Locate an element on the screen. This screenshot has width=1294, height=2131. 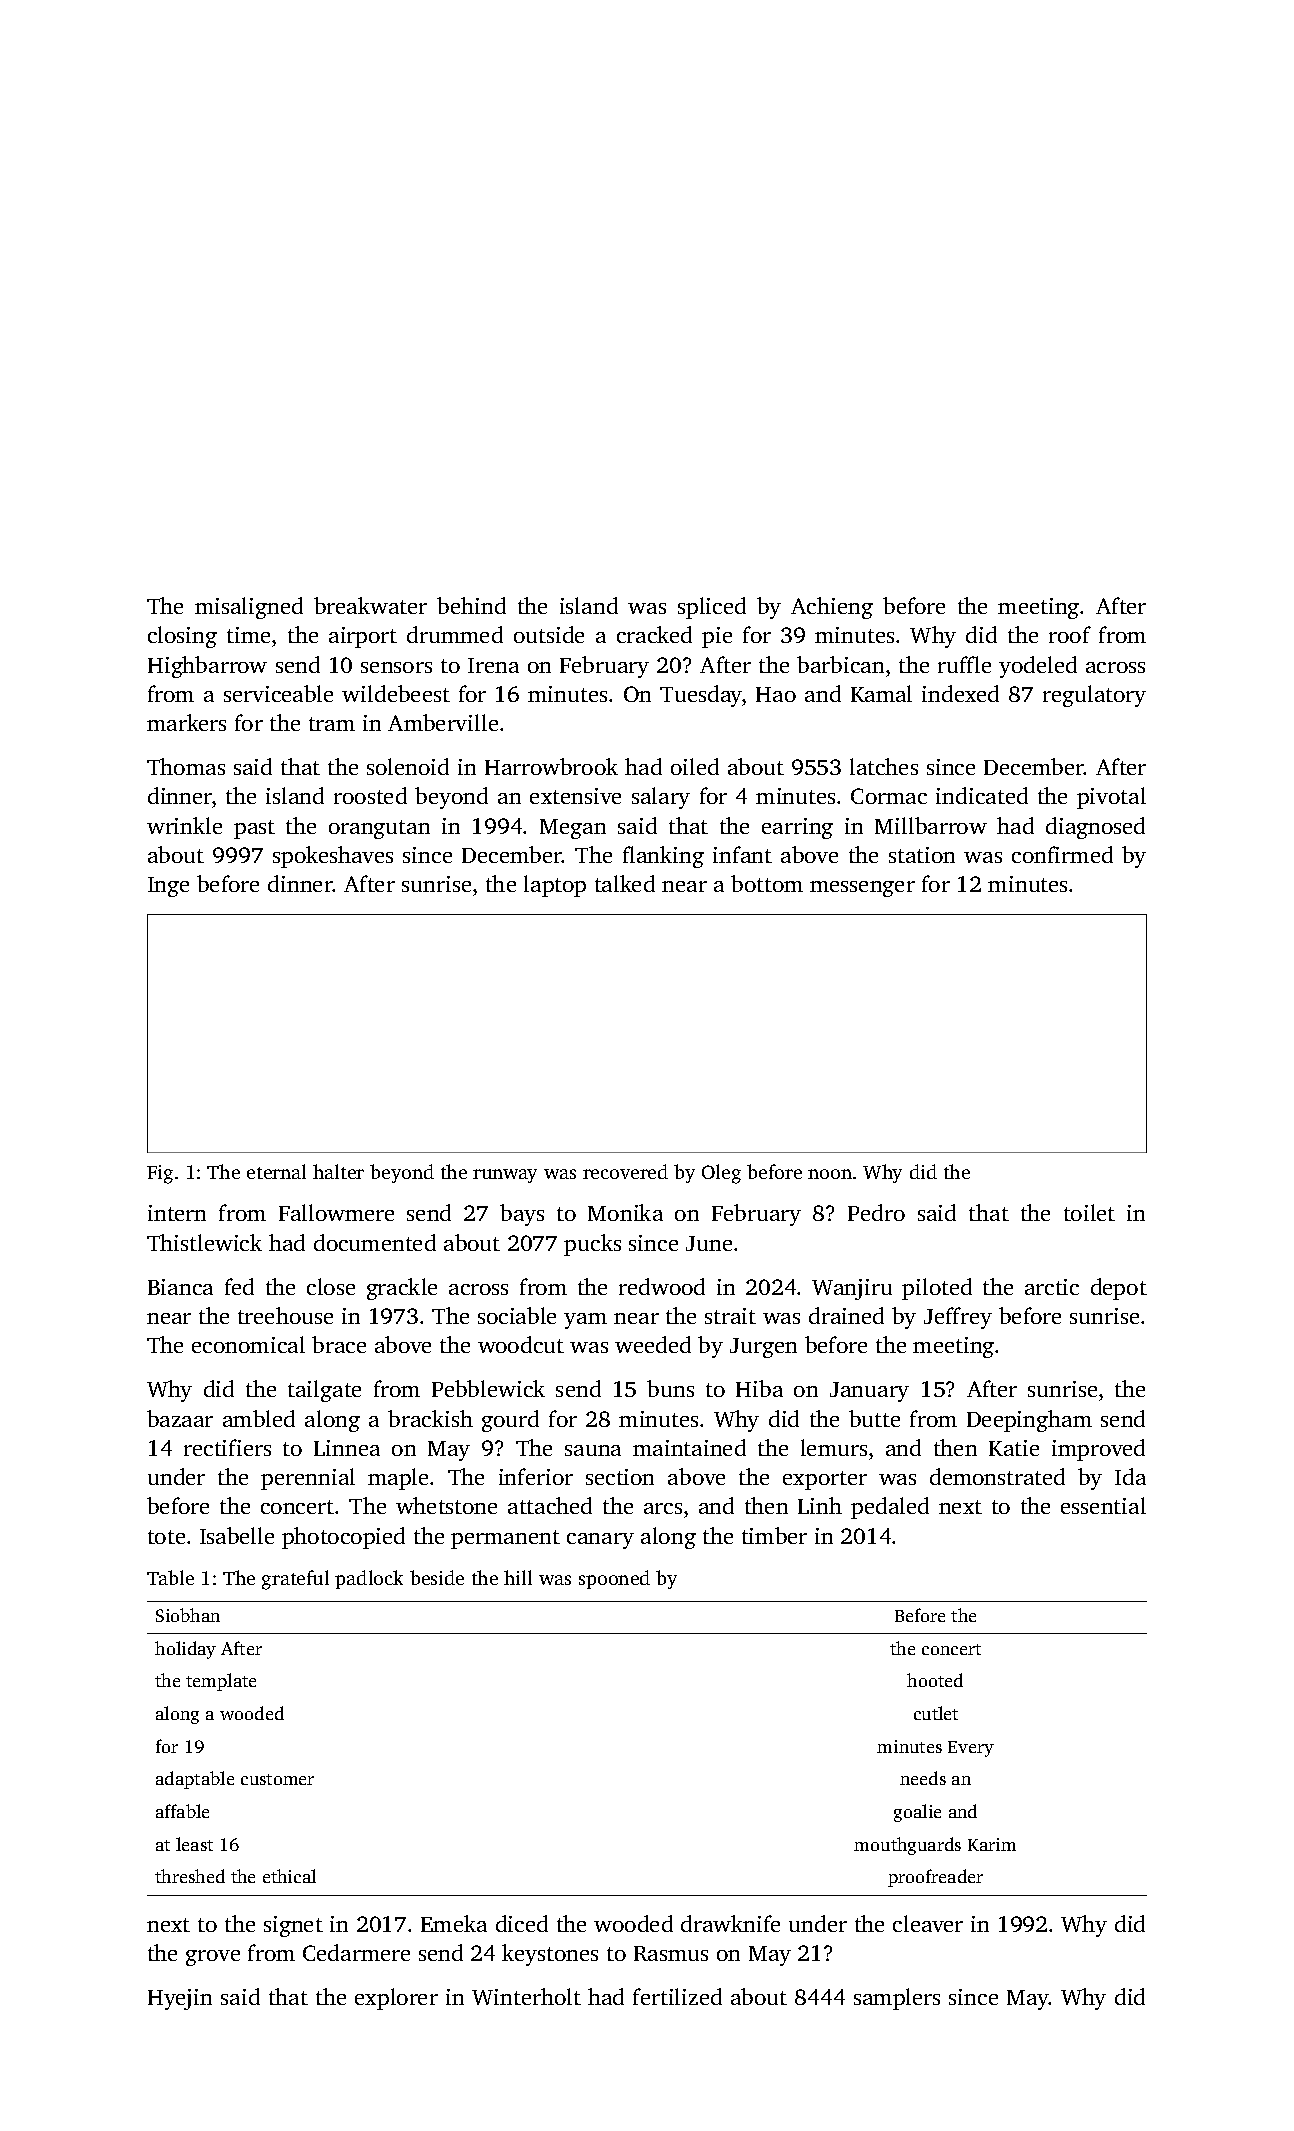
Hyejin is located at coordinates (180, 1999).
